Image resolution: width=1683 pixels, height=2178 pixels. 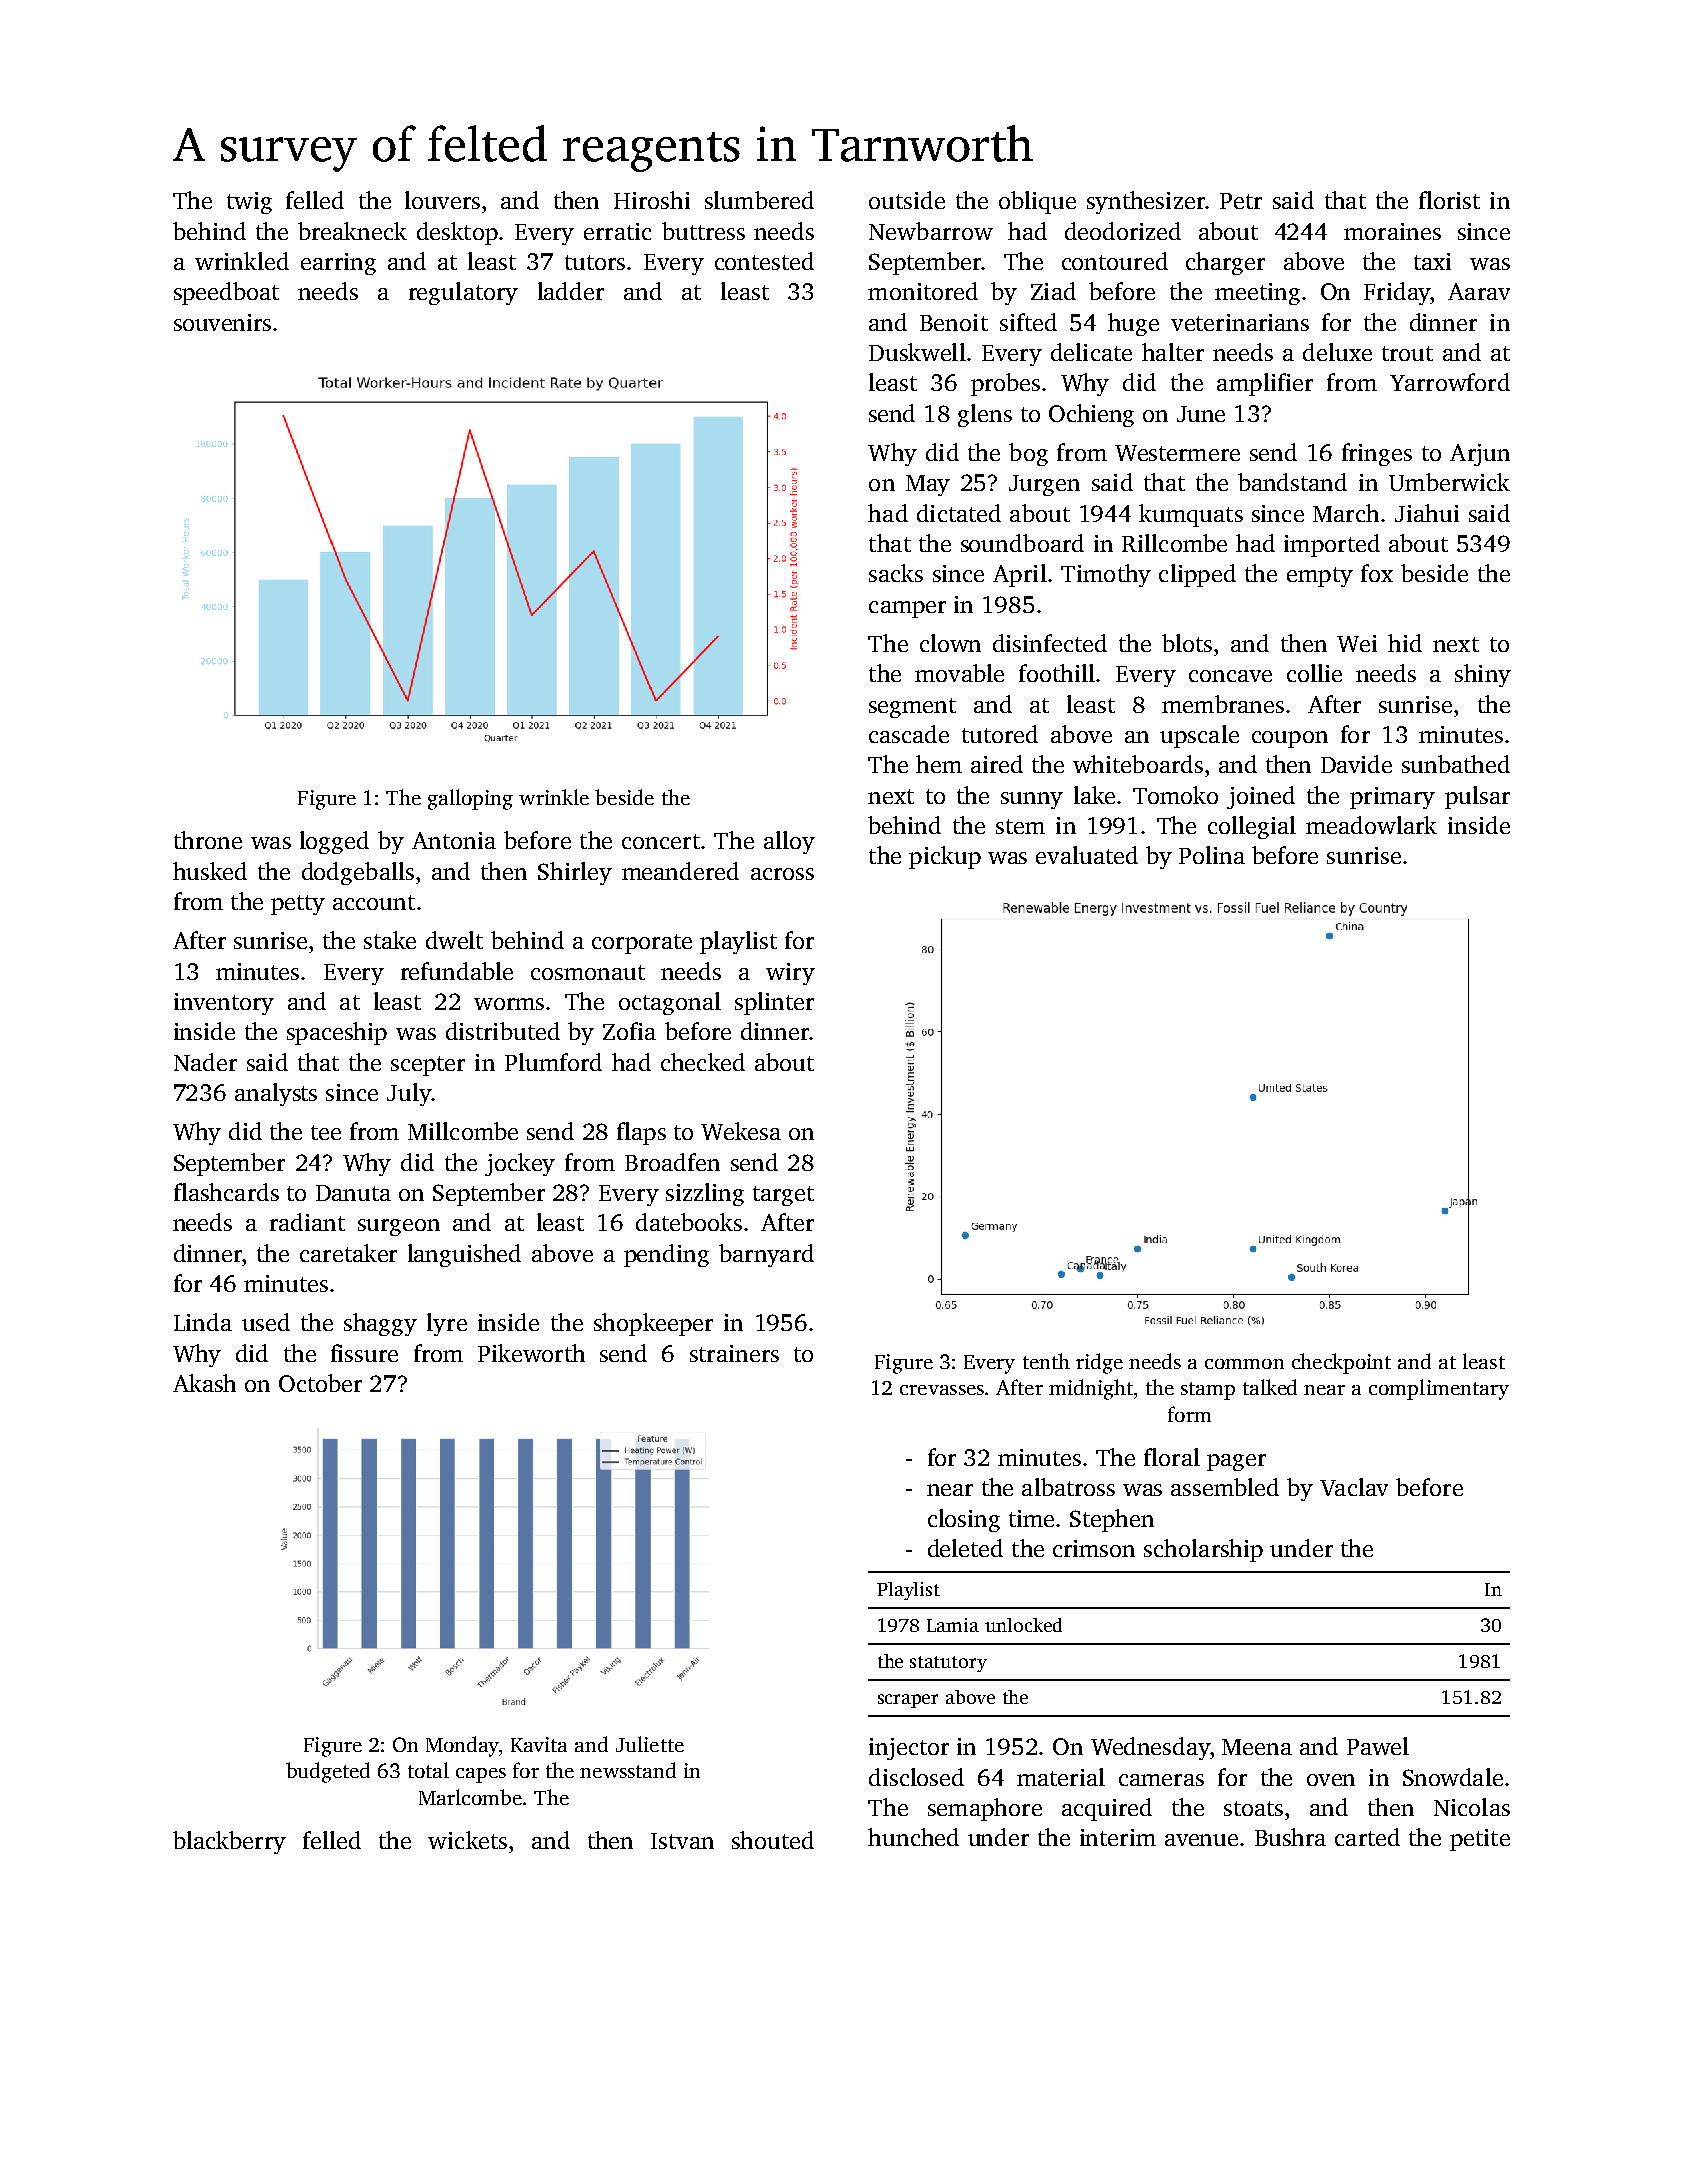 I want to click on speedboat, so click(x=226, y=293).
